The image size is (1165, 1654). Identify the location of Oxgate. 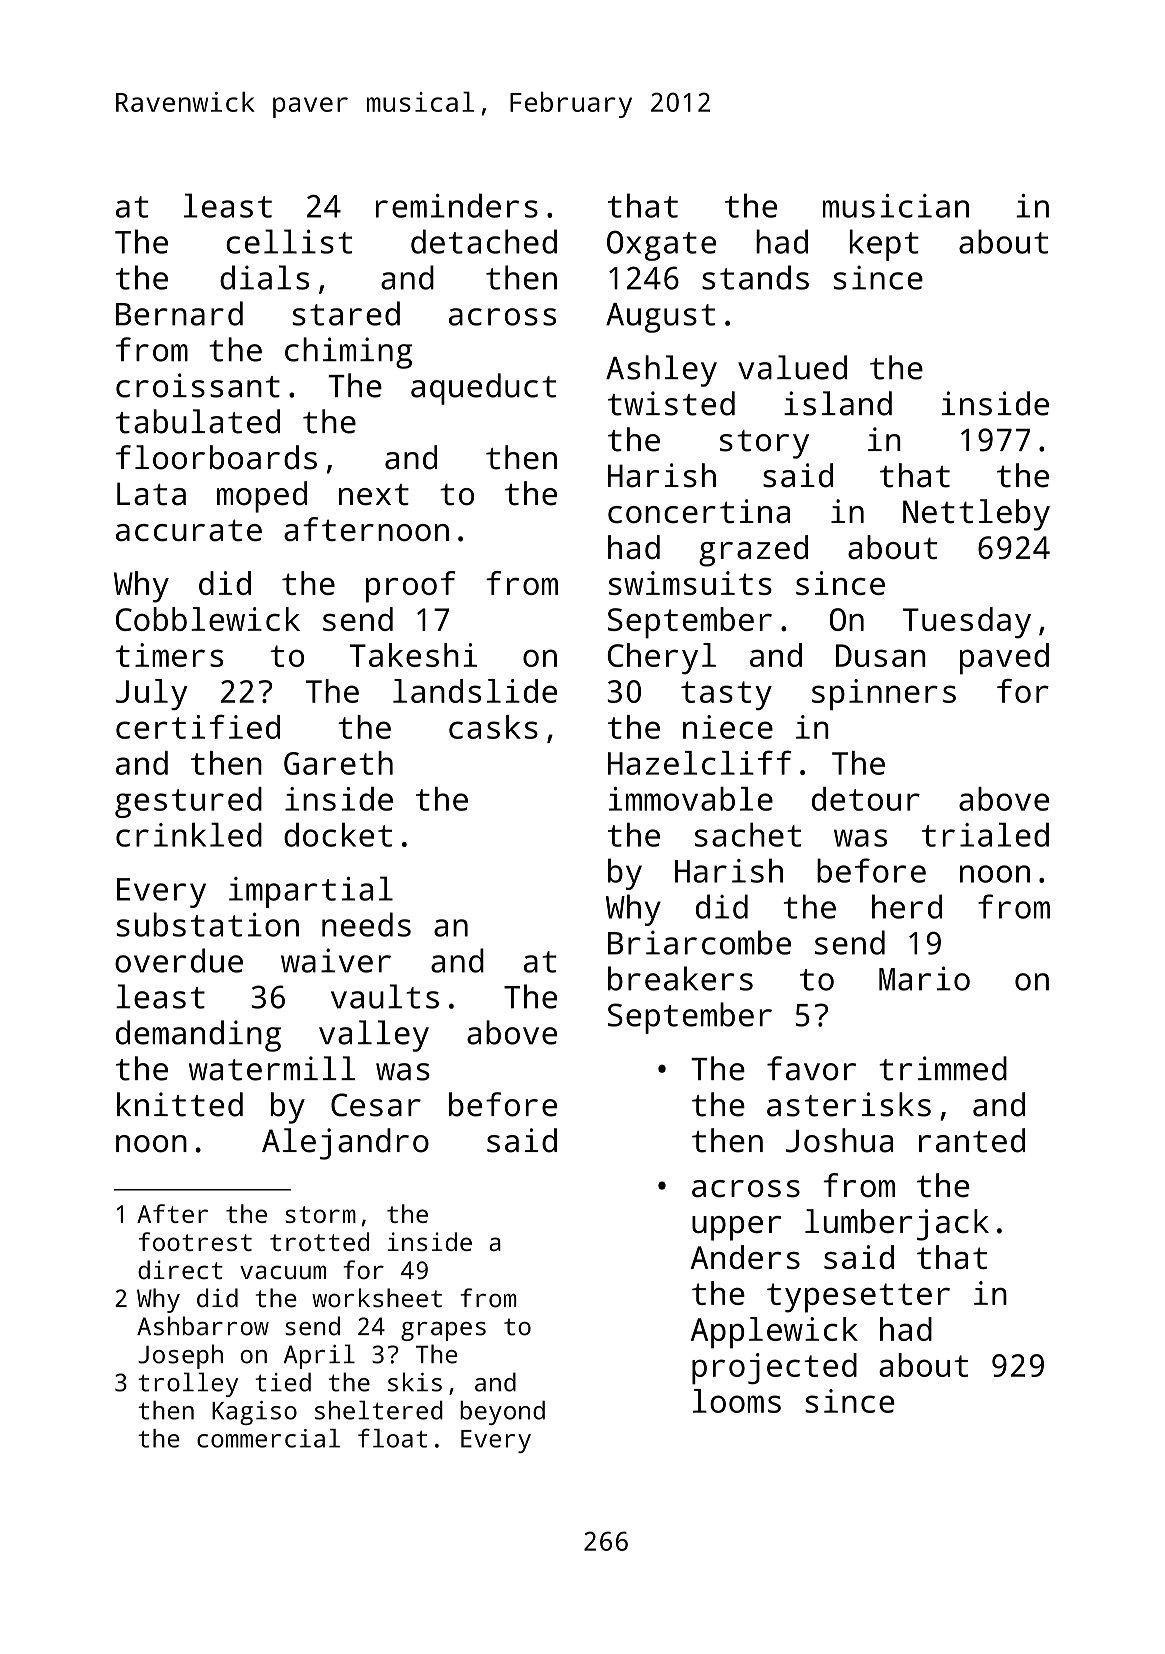
(661, 245).
